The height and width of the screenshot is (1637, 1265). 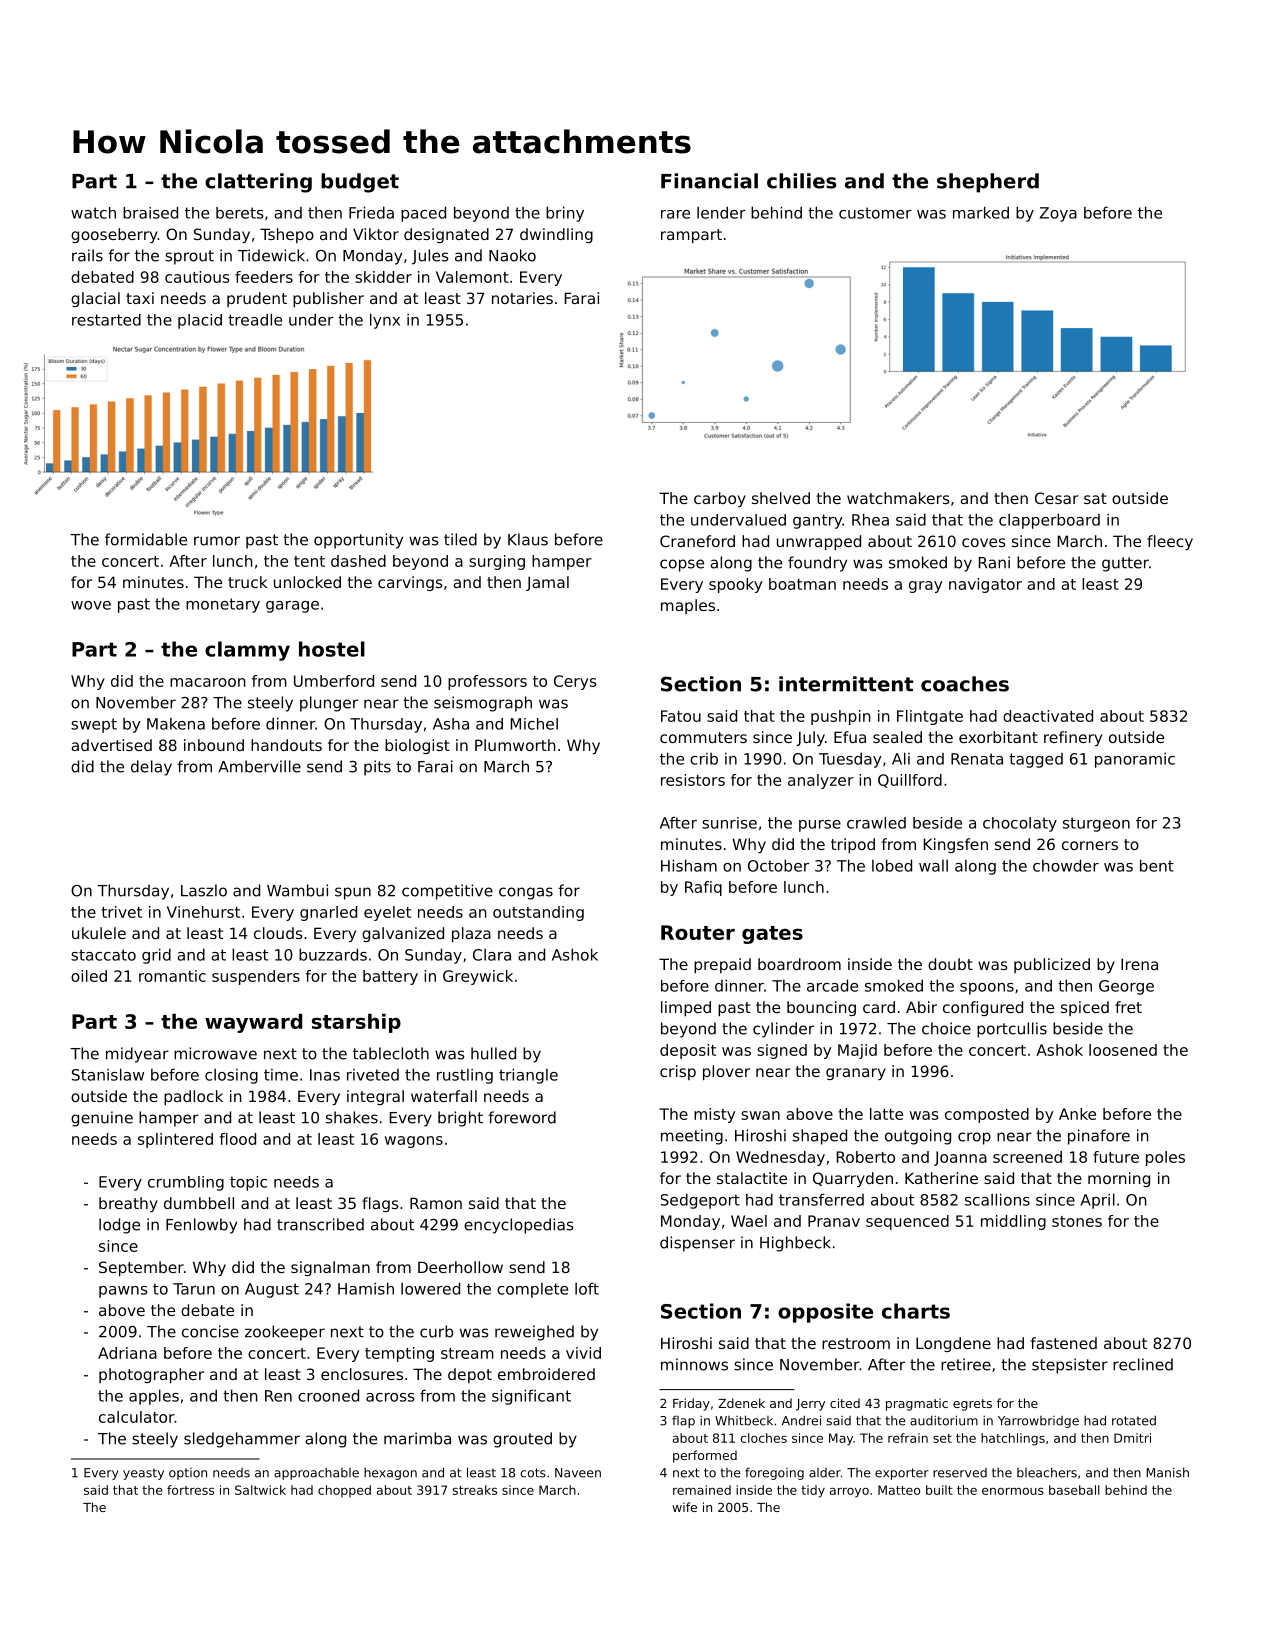 What do you see at coordinates (1074, 1490) in the screenshot?
I see `baseball` at bounding box center [1074, 1490].
